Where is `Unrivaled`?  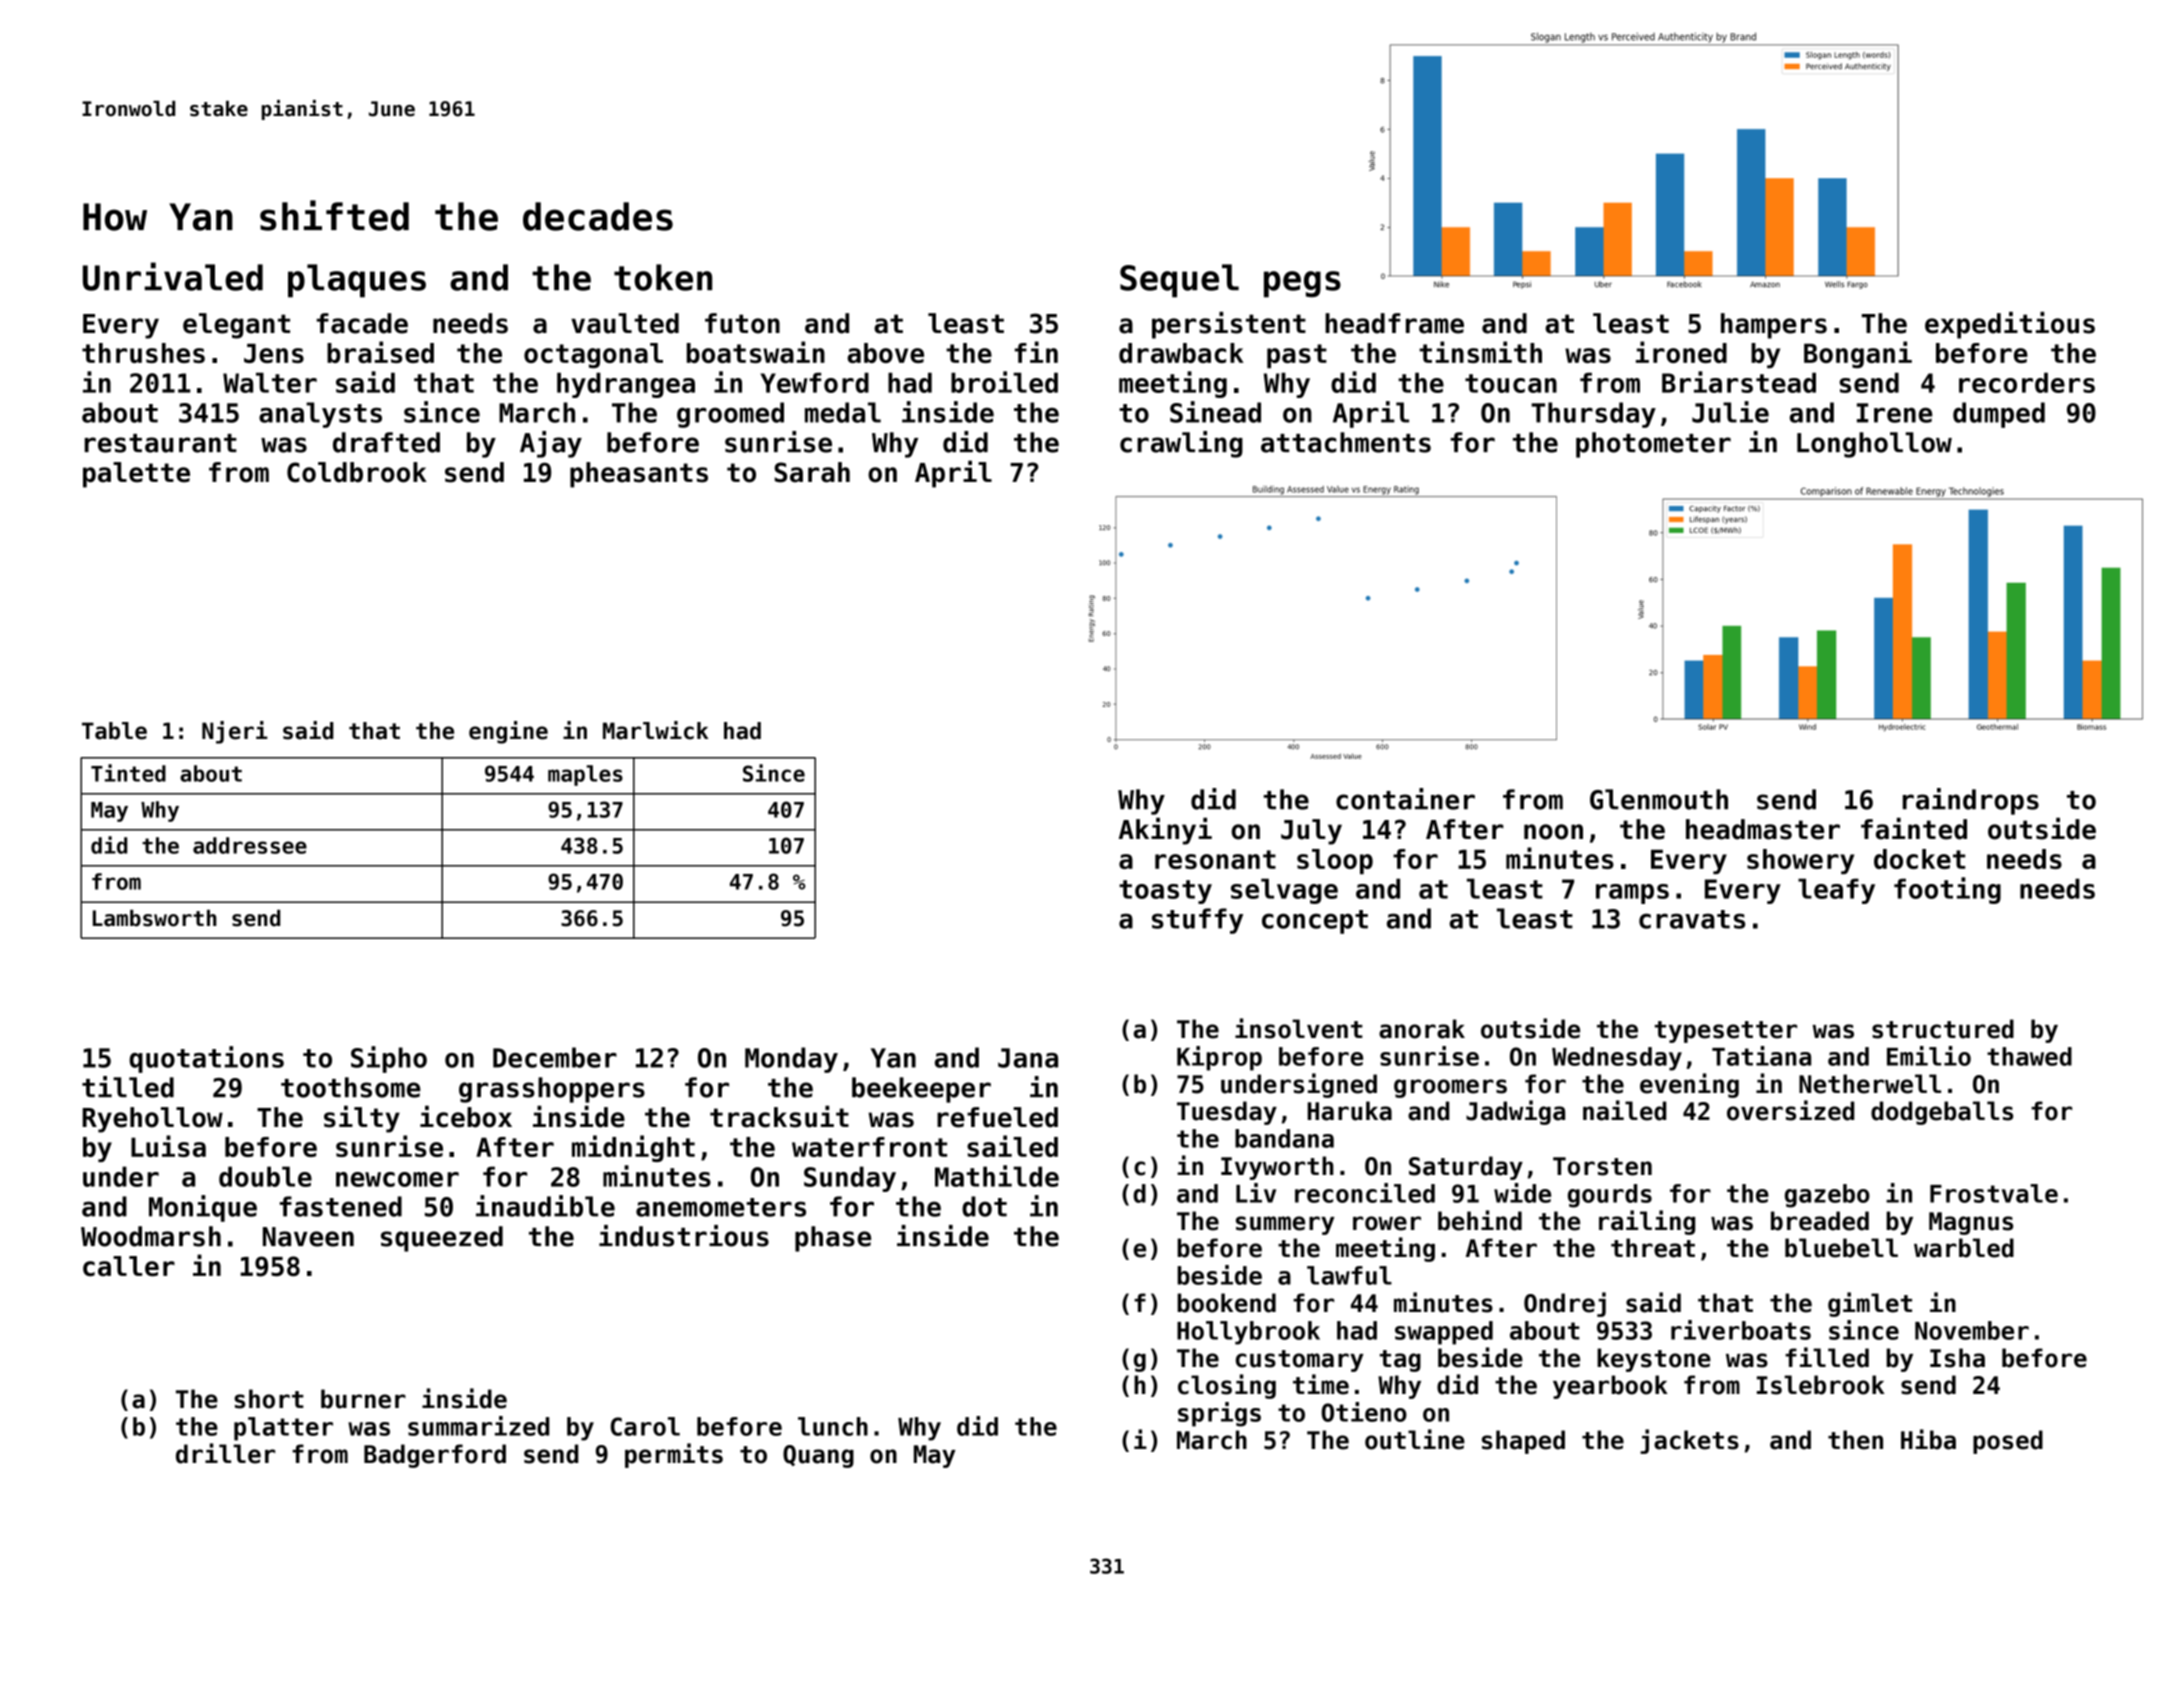
Unrivaled is located at coordinates (173, 276).
